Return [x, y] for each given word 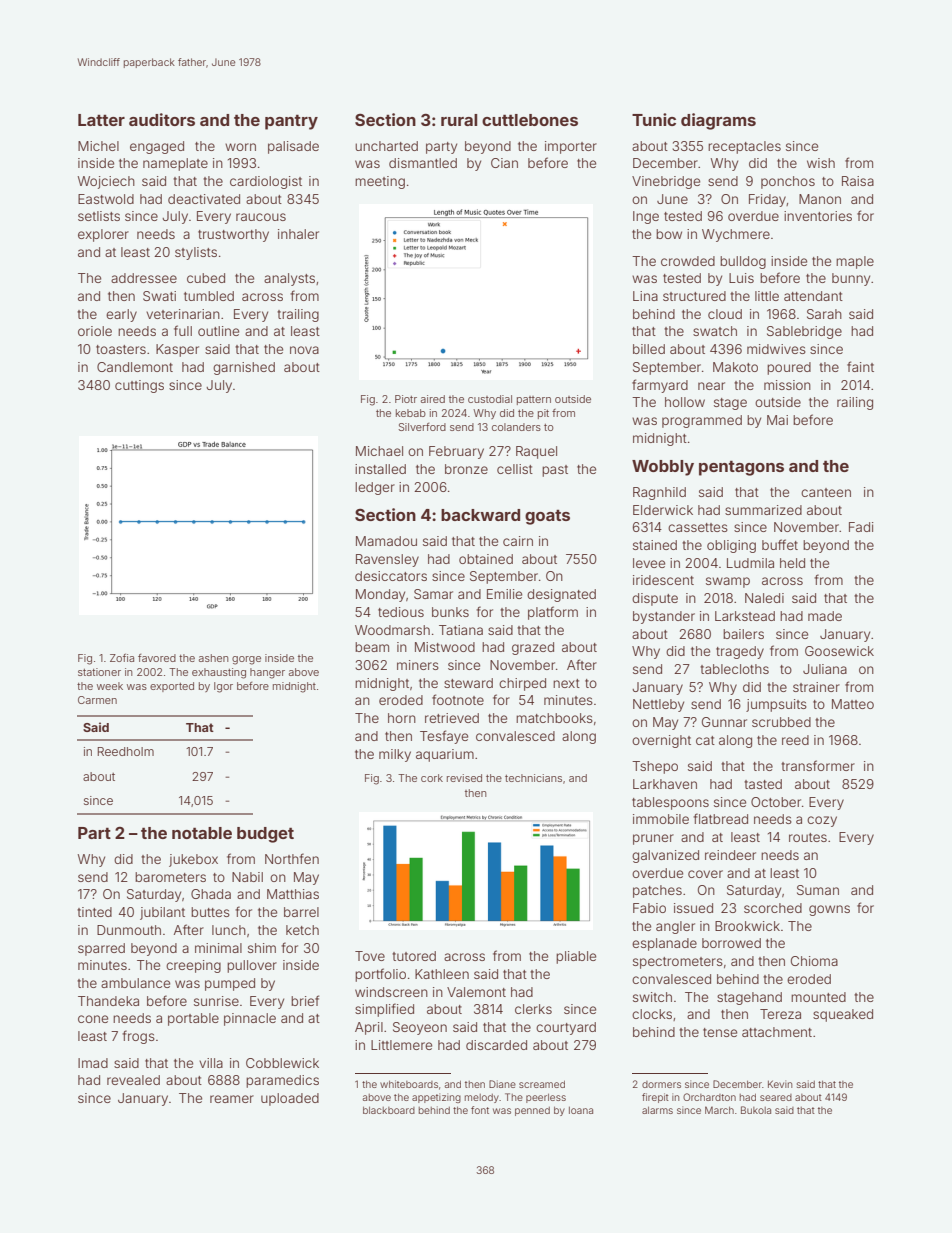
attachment [777, 1032]
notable [202, 833]
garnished [244, 368]
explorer [103, 235]
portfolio [380, 975]
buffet [780, 544]
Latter [101, 120]
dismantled [423, 163]
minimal [218, 948]
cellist [515, 469]
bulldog [743, 262]
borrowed [731, 943]
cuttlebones [530, 120]
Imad [93, 1063]
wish [821, 163]
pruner [653, 839]
